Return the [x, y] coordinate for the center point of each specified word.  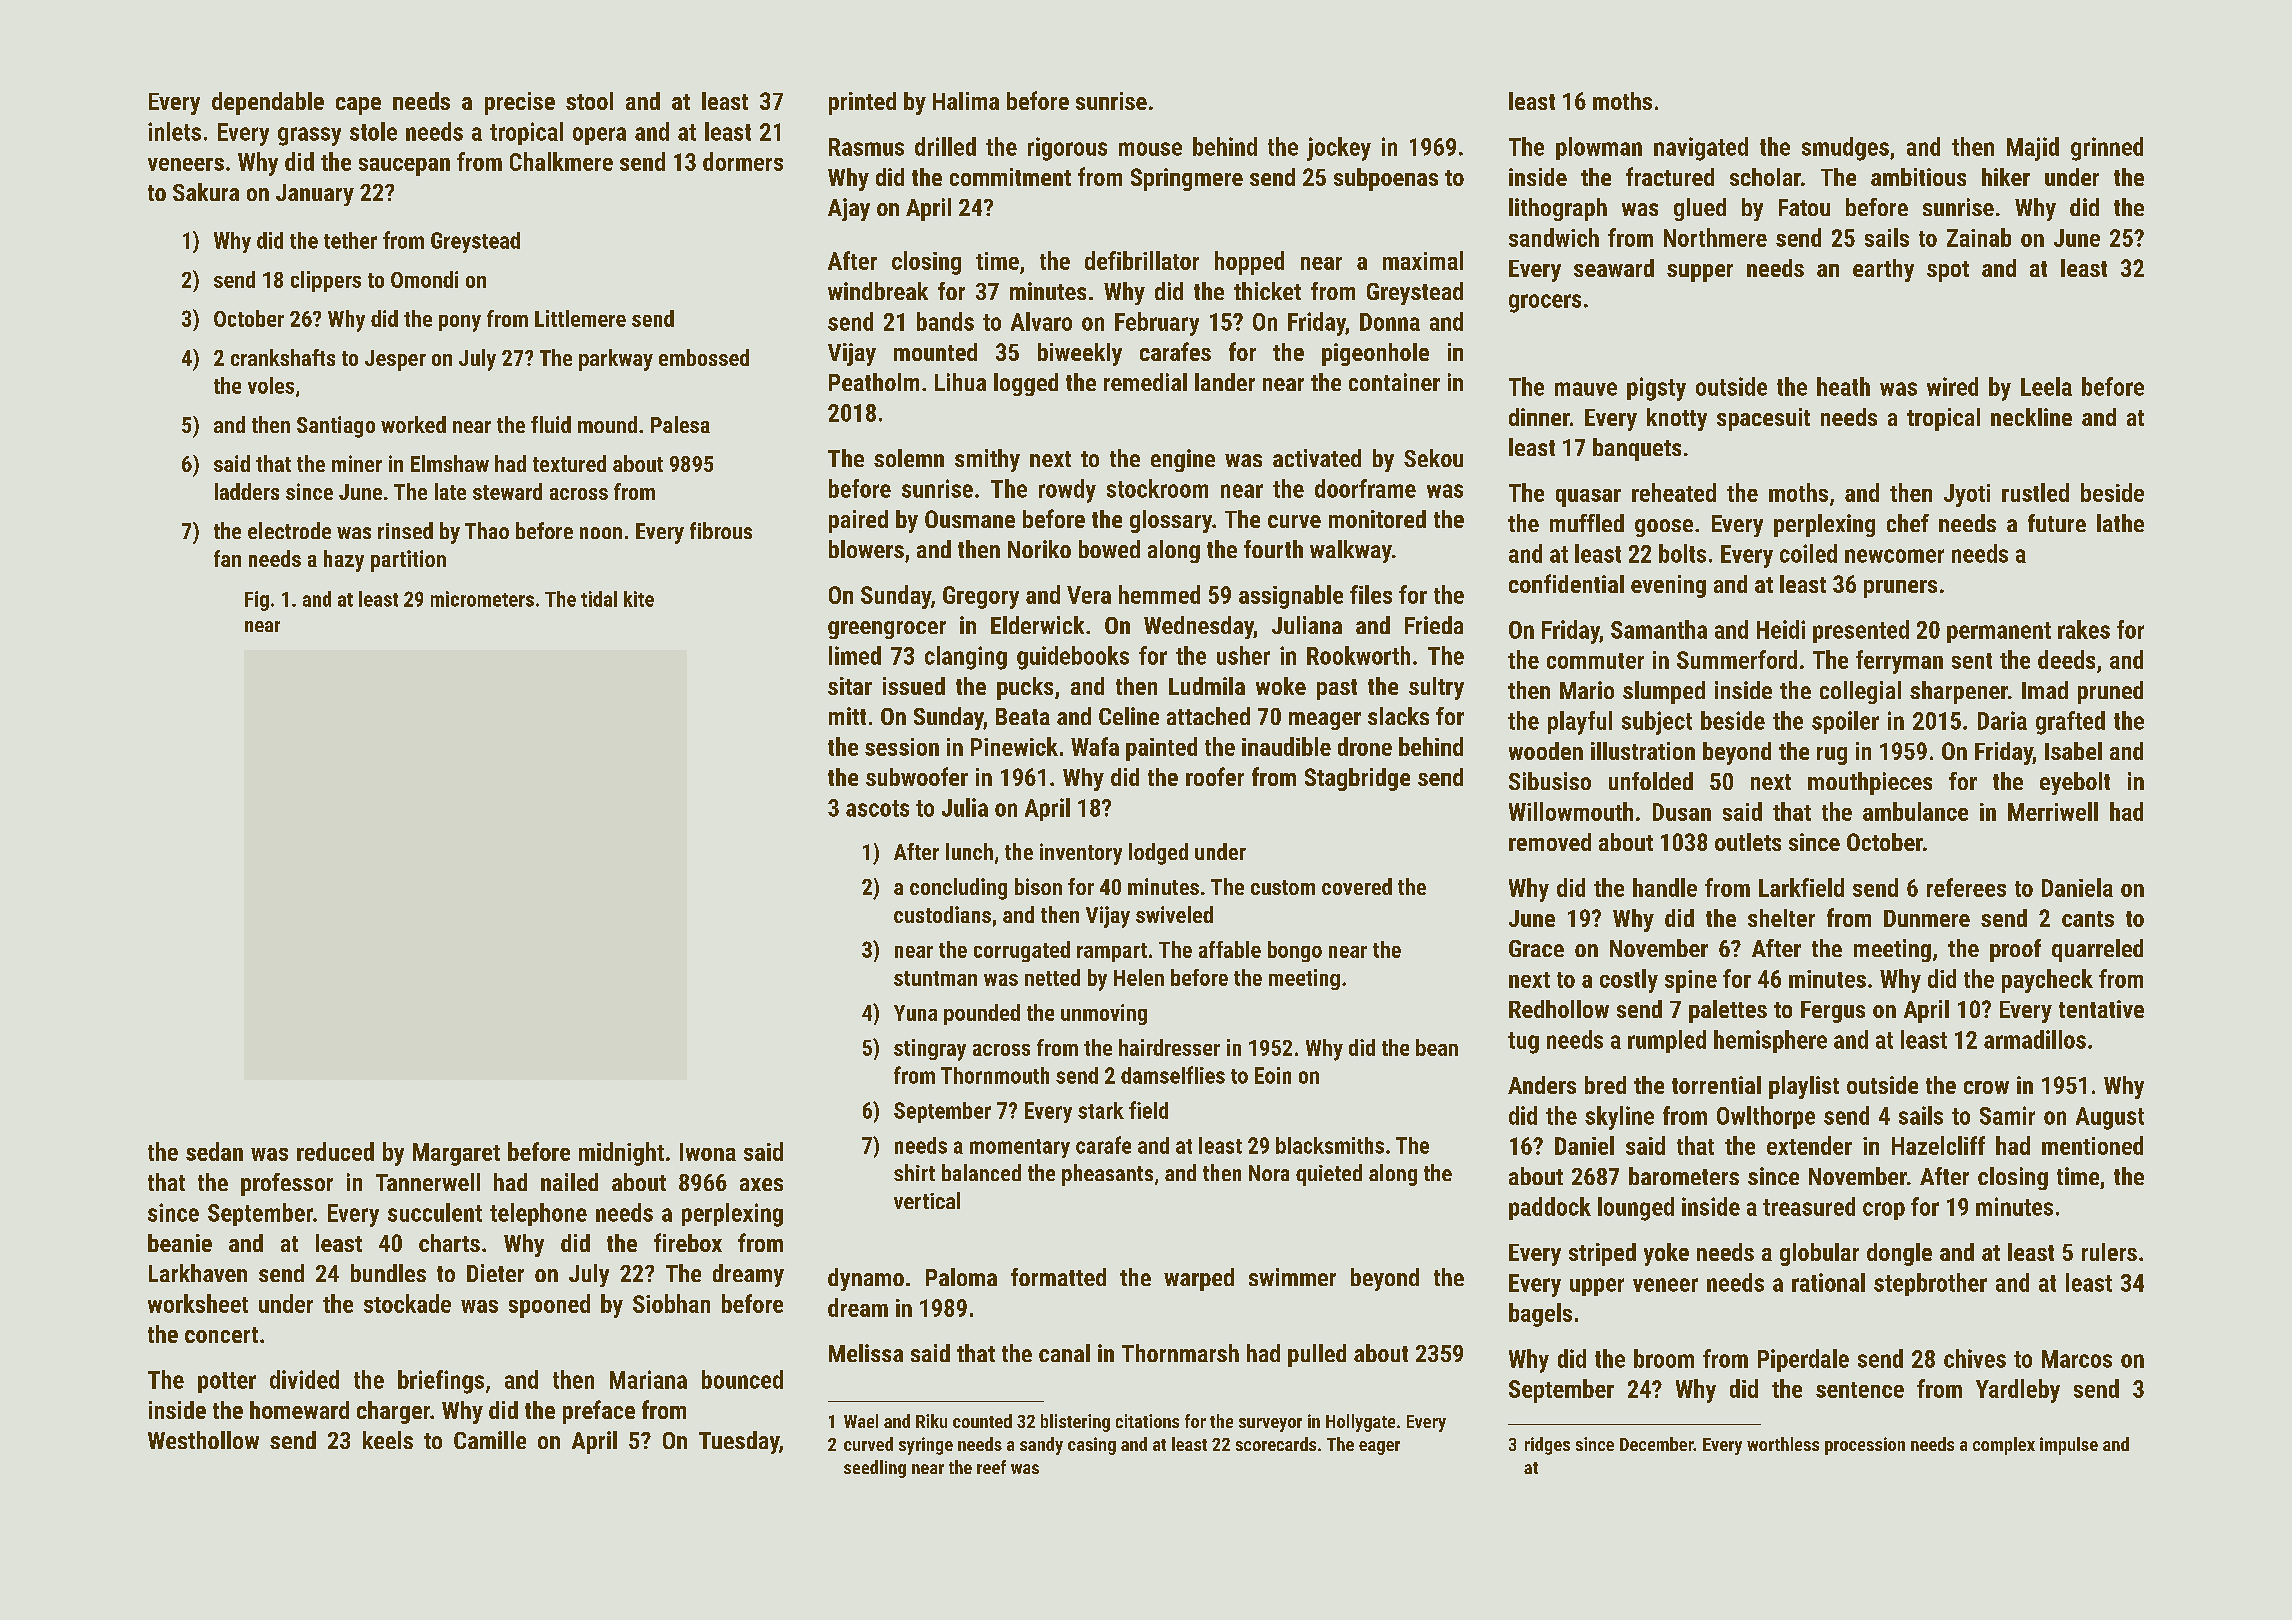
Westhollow [203, 1440]
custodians [942, 914]
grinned [2107, 149]
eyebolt [2075, 783]
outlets [1748, 842]
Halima [966, 101]
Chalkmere [561, 161]
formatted [1058, 1277]
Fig [257, 601]
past [1337, 689]
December [1657, 1444]
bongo [1295, 951]
